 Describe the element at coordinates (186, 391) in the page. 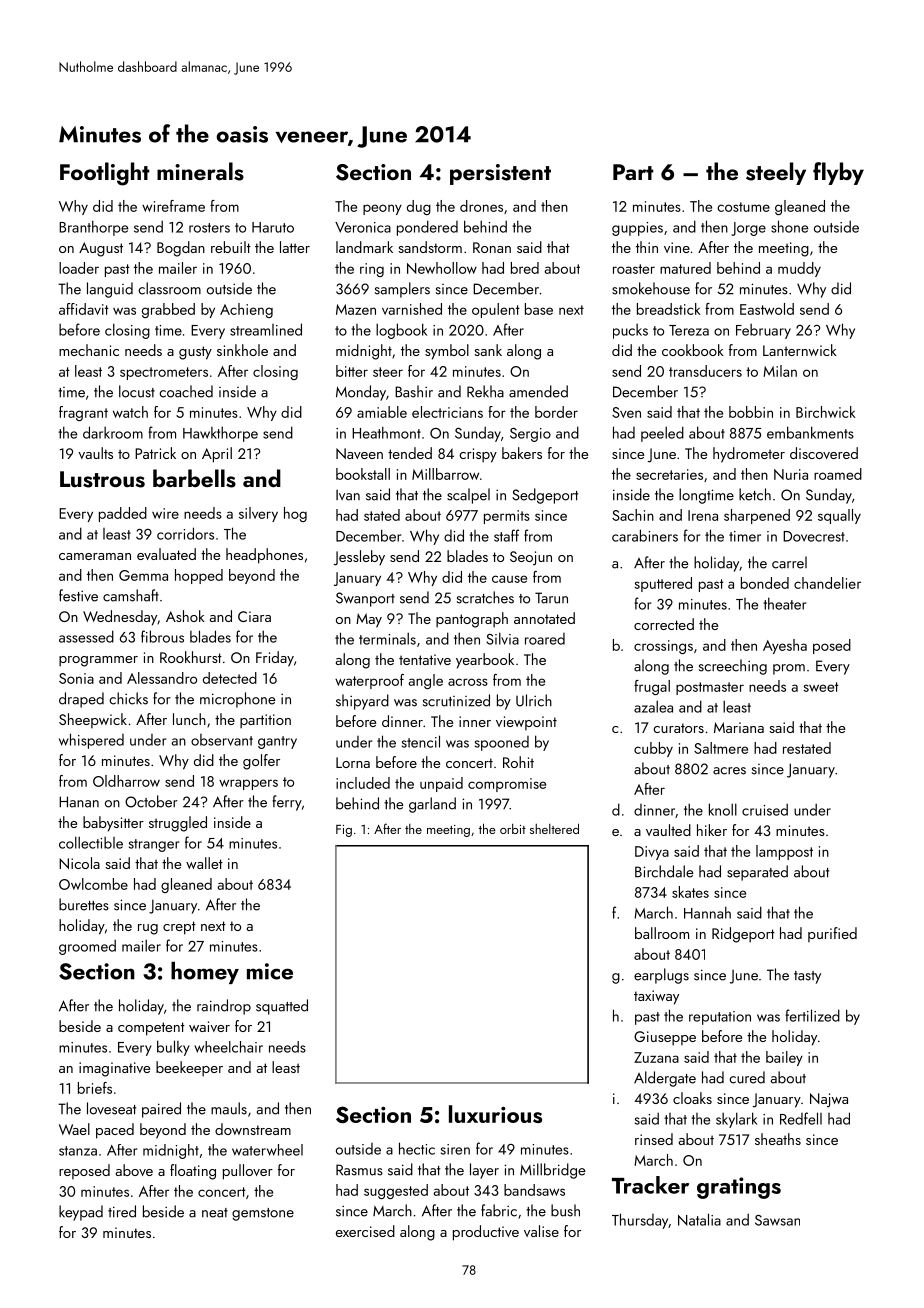

I see `coached` at that location.
